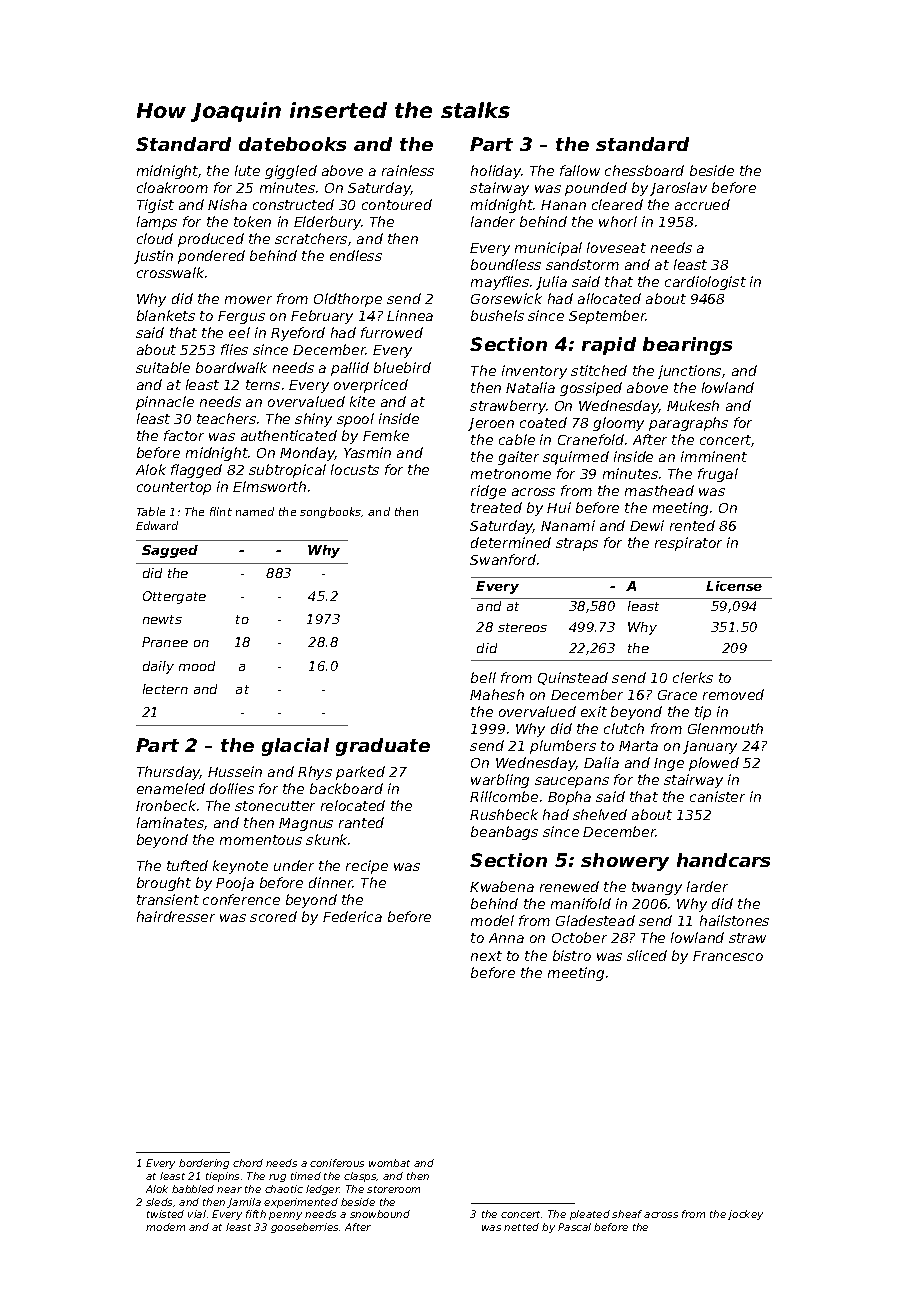 Image resolution: width=908 pixels, height=1316 pixels. I want to click on whorl, so click(618, 221).
